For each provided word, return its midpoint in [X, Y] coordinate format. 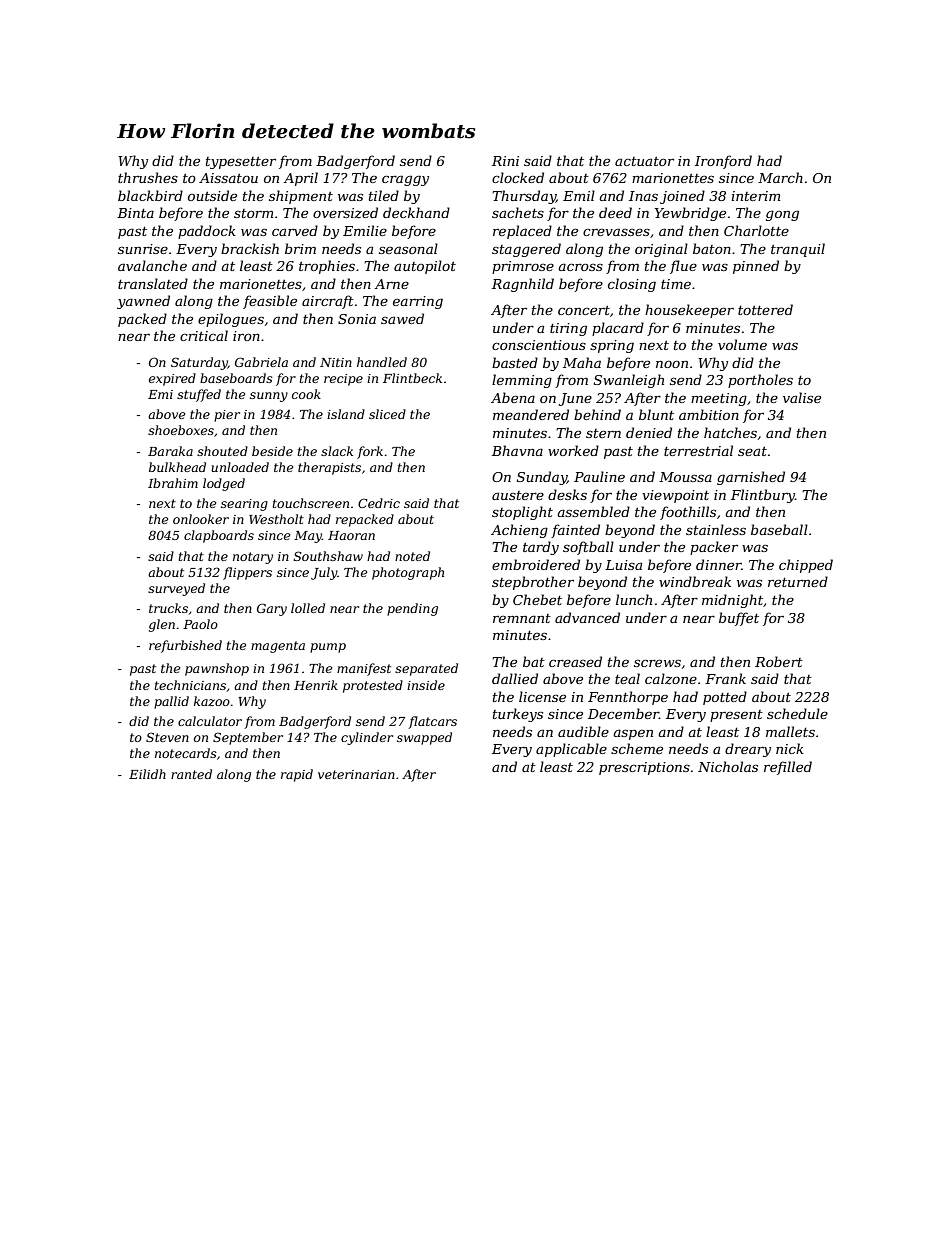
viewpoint [675, 496]
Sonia [357, 319]
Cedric [379, 503]
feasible [270, 302]
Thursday [524, 197]
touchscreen [311, 503]
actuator [644, 161]
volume [742, 344]
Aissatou [228, 178]
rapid [297, 775]
